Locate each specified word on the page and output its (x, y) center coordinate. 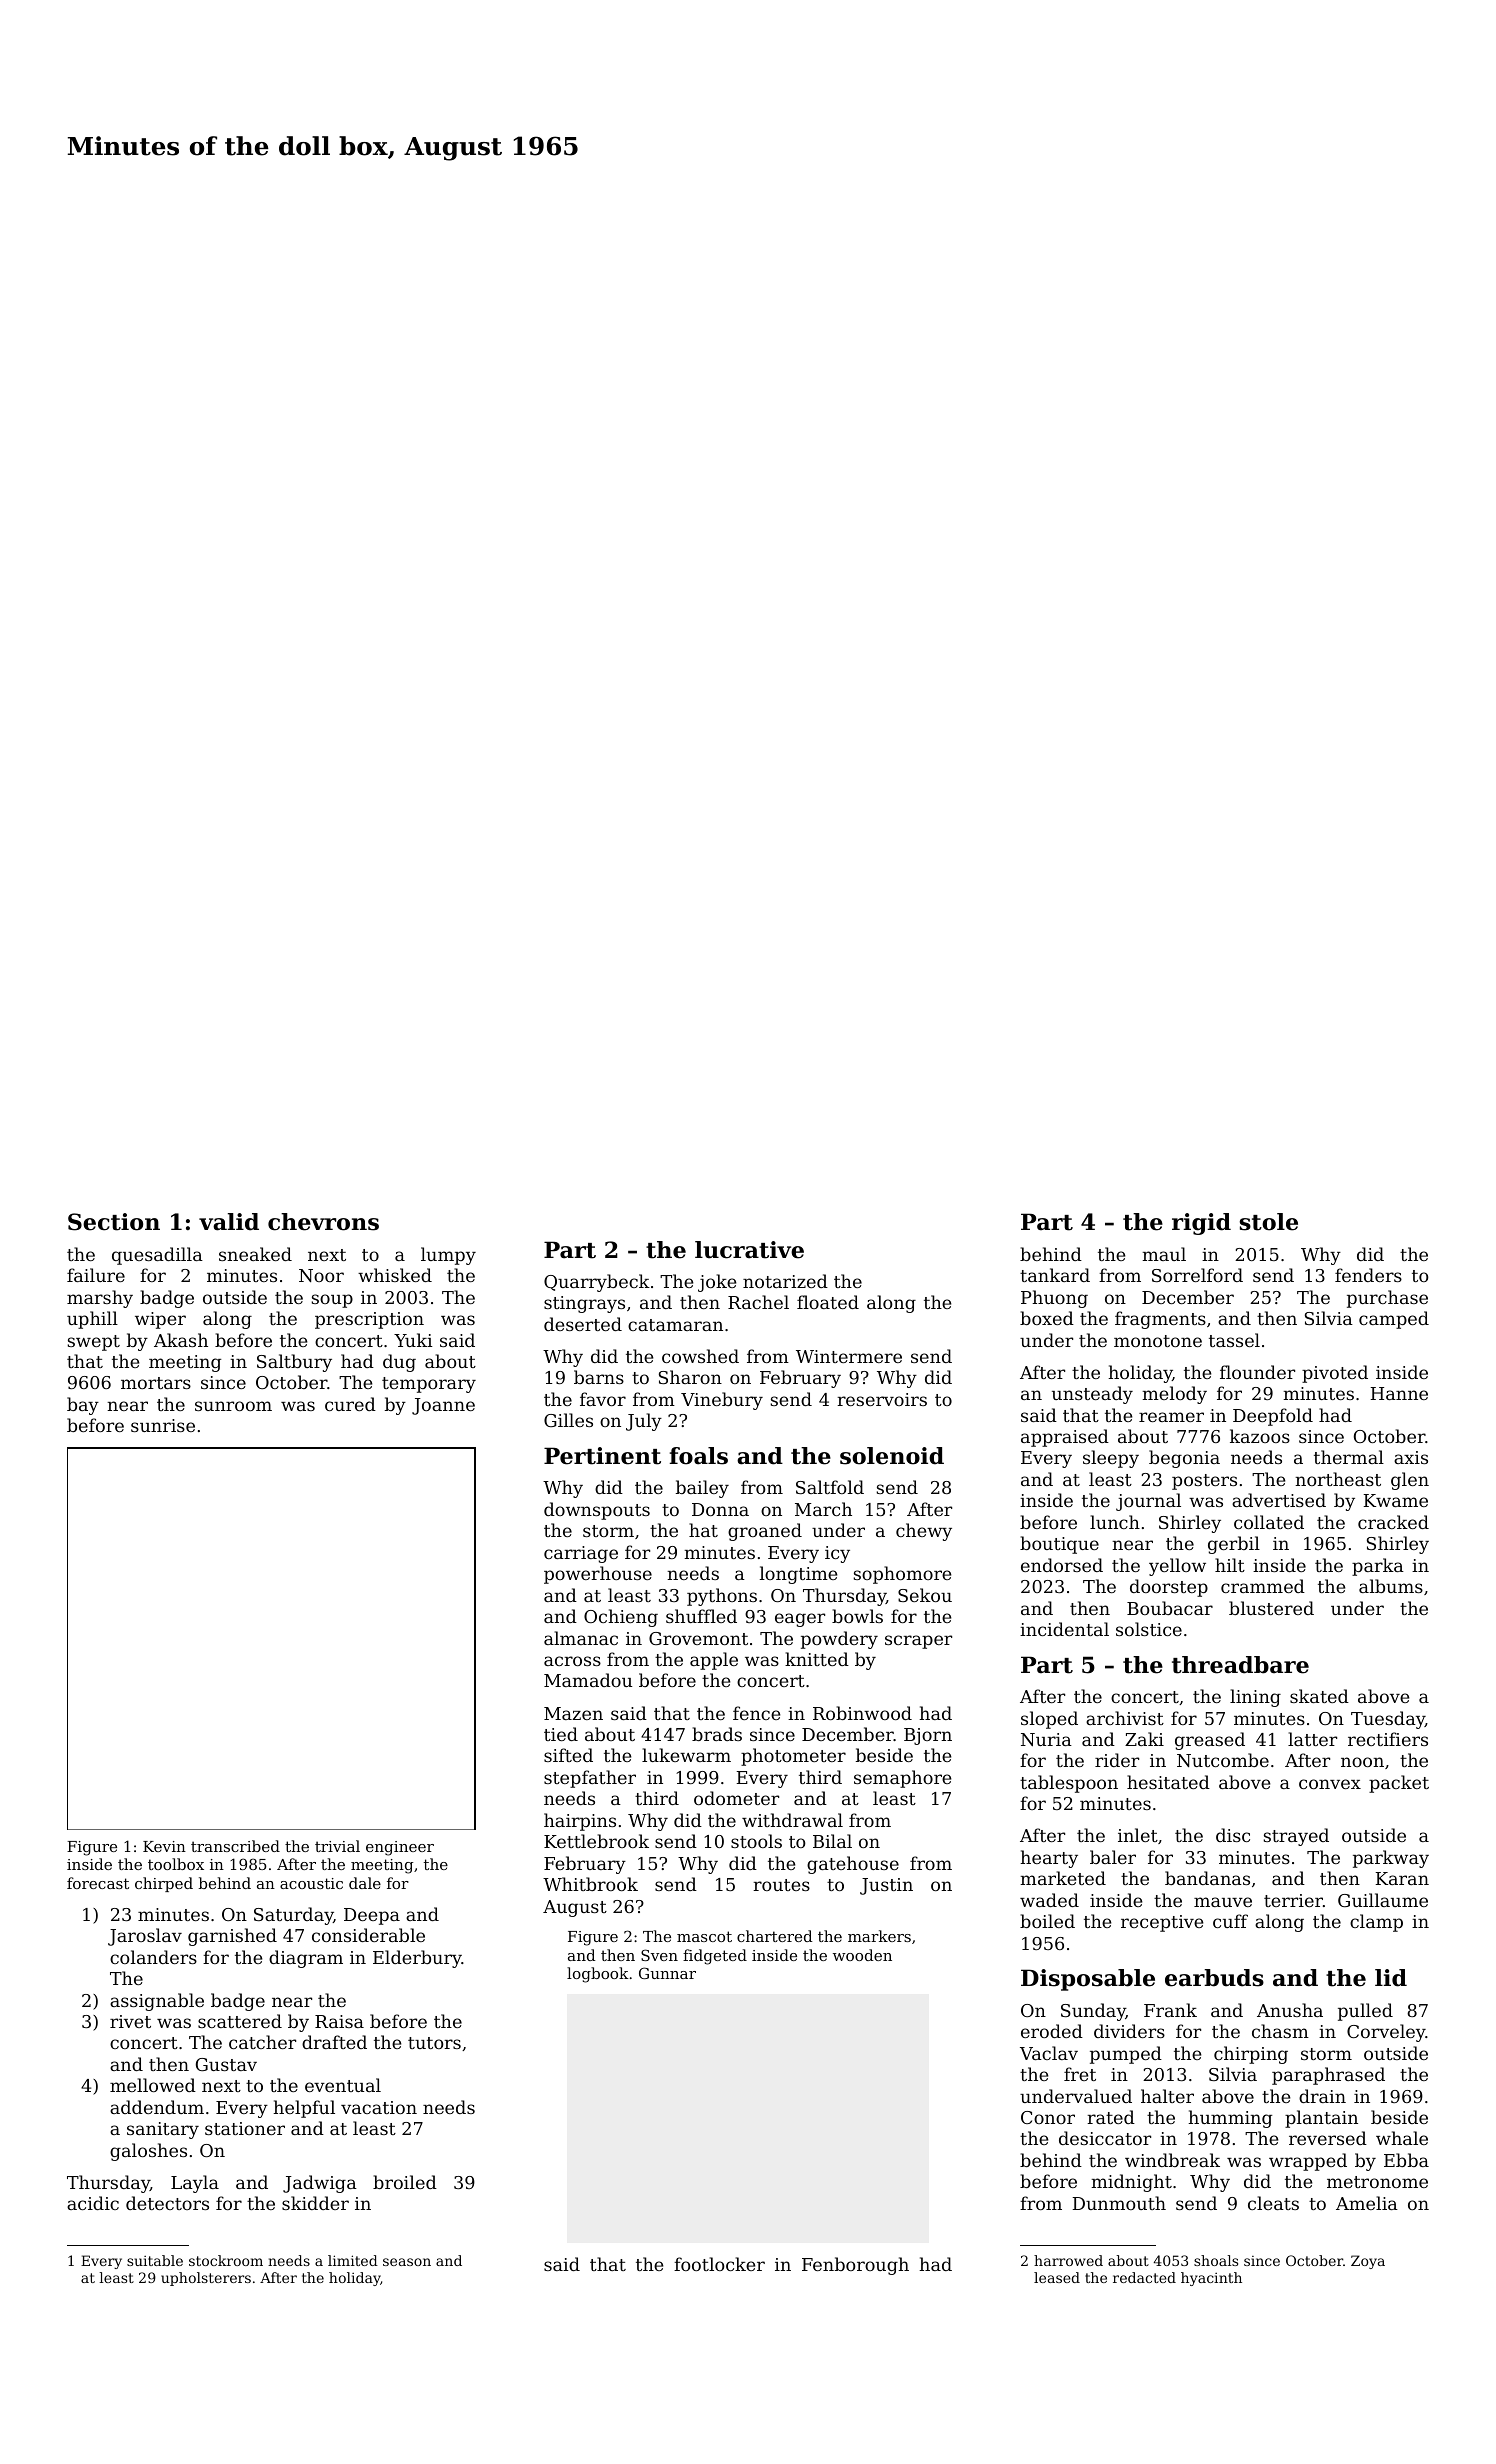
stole (1268, 1222)
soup (332, 1301)
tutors (434, 2043)
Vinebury (722, 1401)
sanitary (163, 2130)
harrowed (1068, 2260)
